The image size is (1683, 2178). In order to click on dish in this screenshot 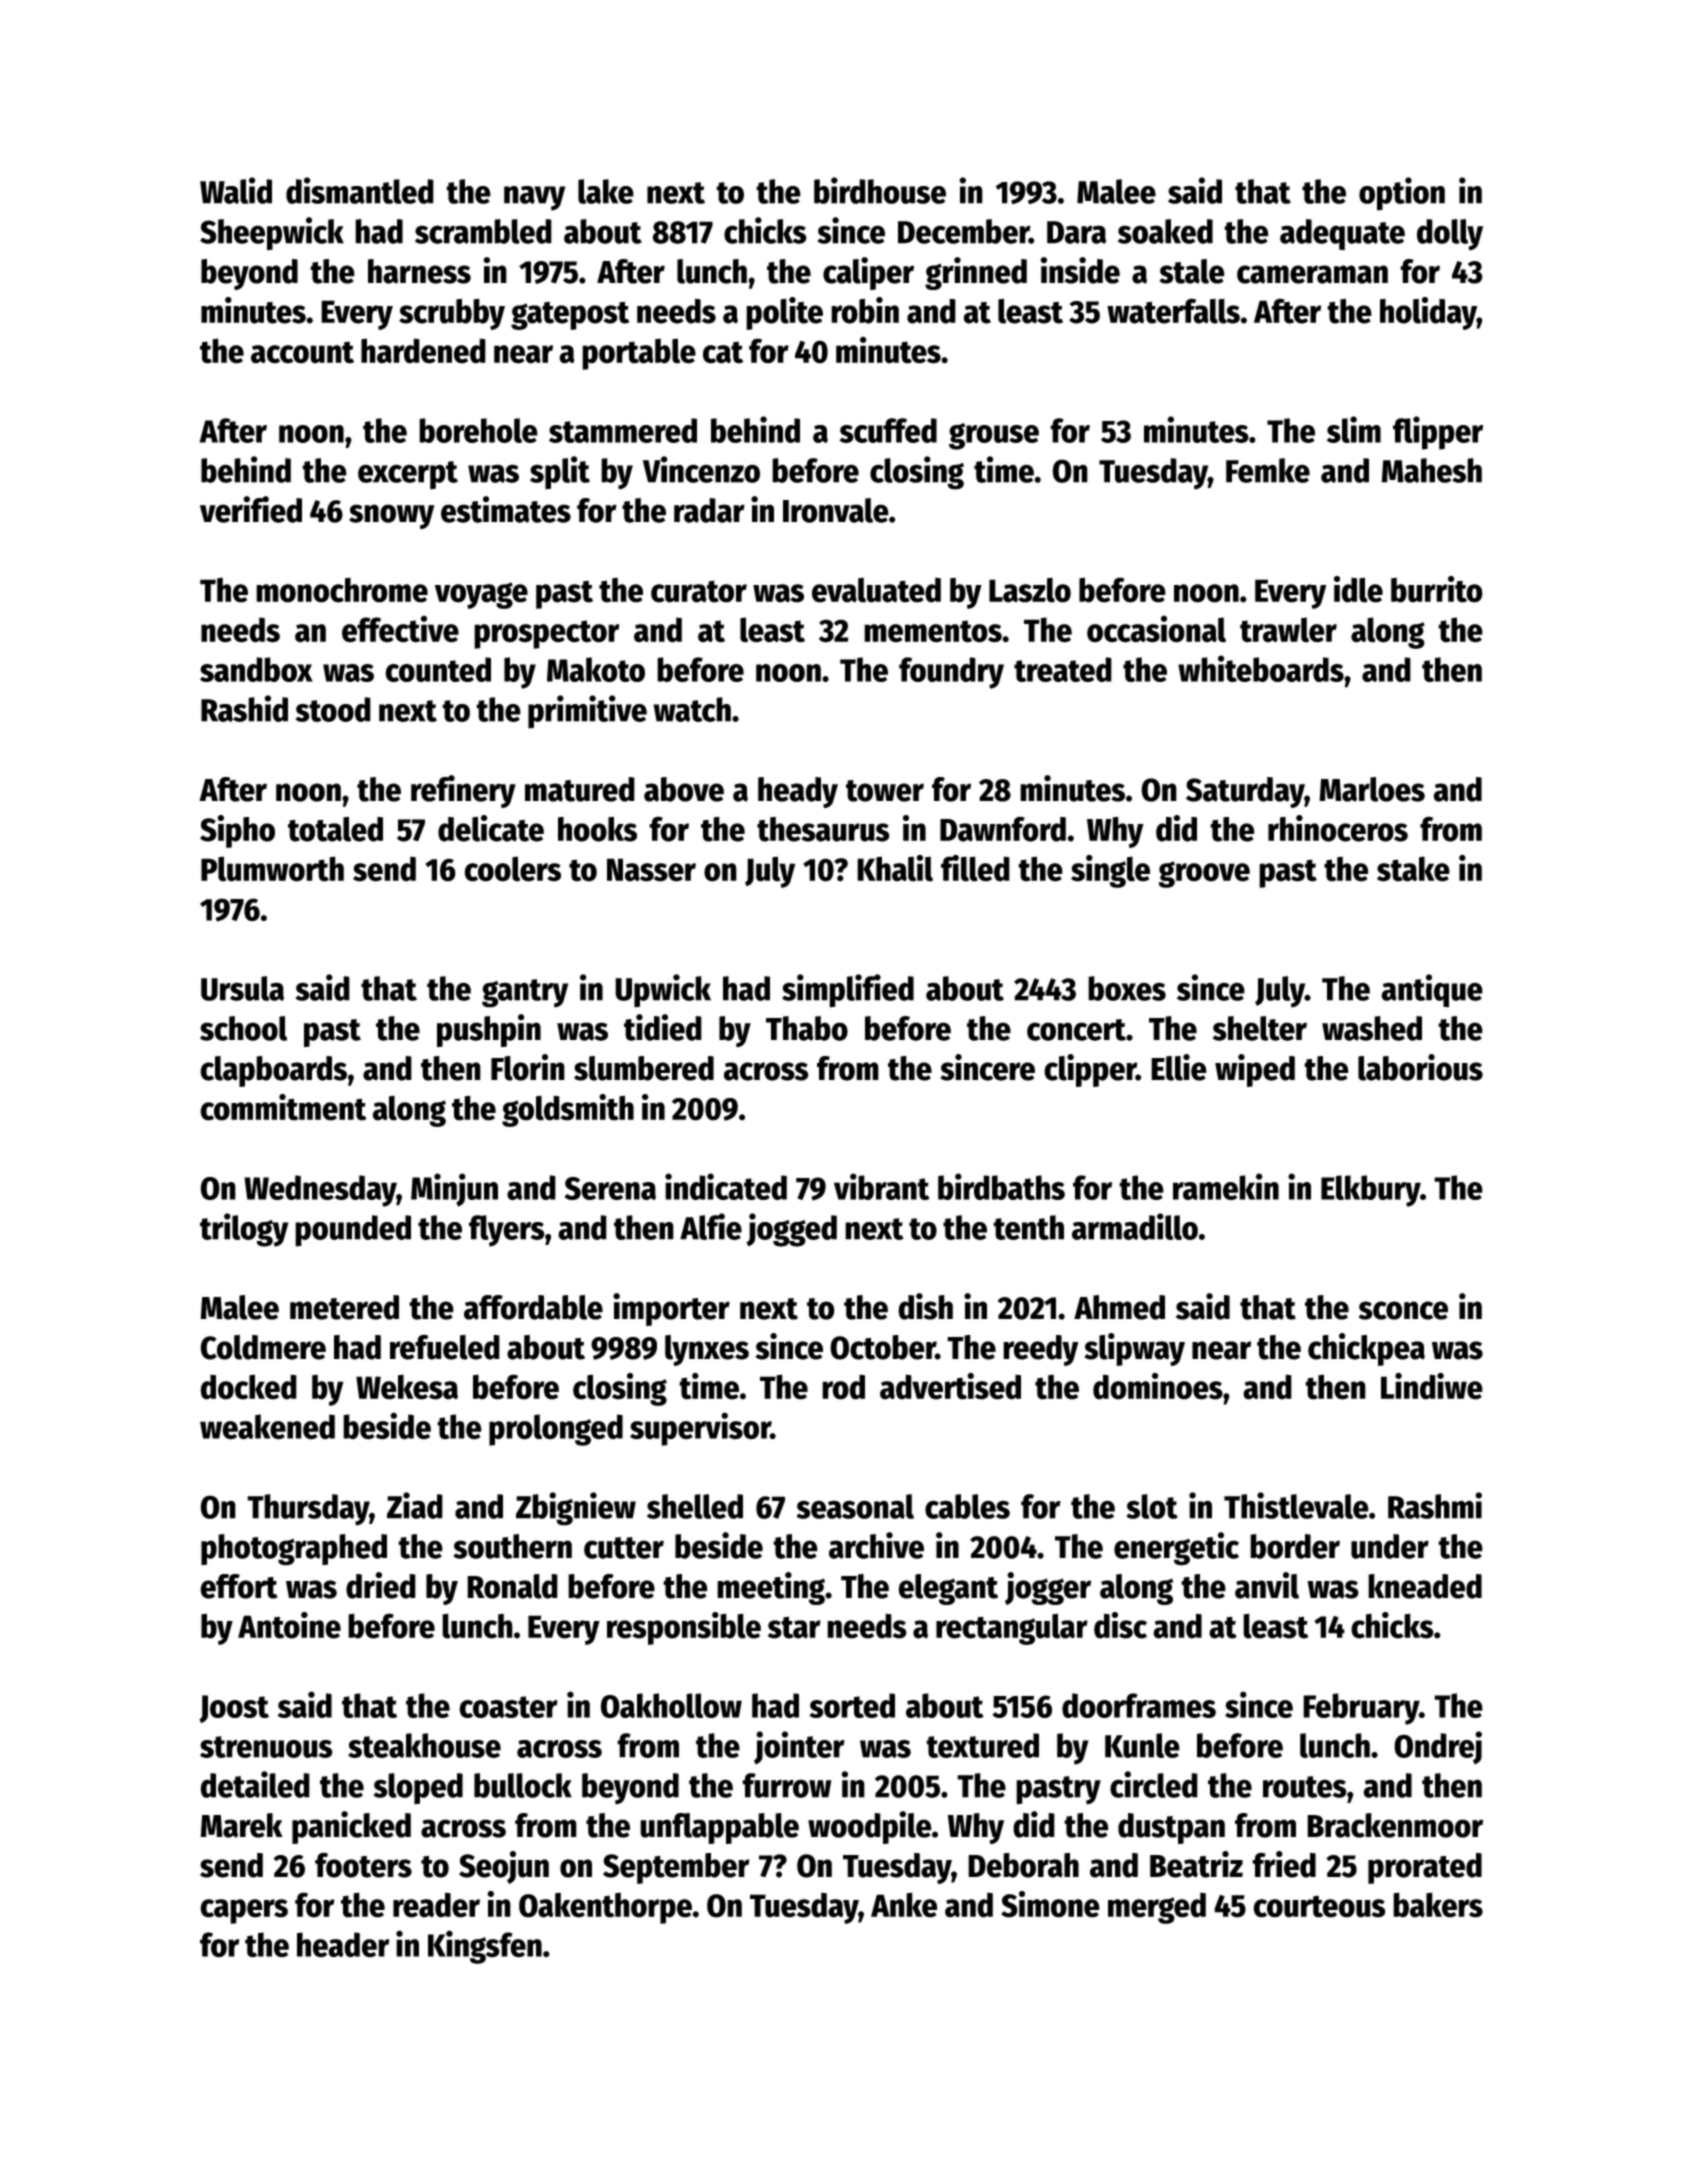, I will do `click(925, 1306)`.
